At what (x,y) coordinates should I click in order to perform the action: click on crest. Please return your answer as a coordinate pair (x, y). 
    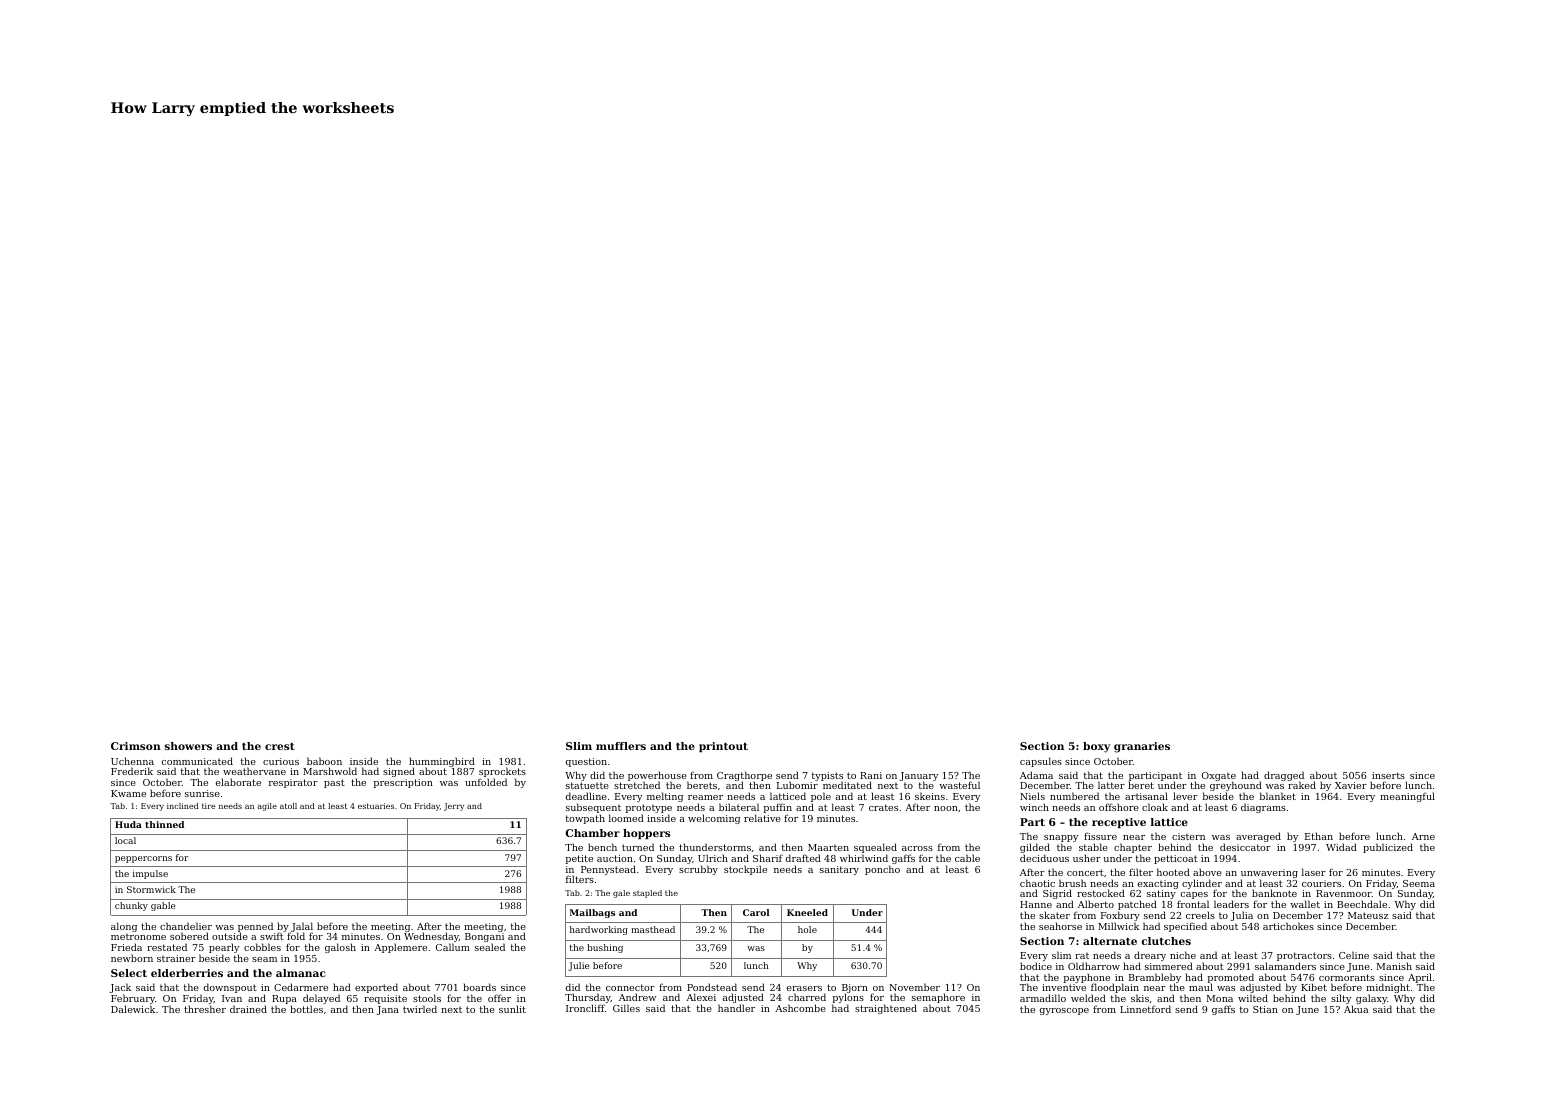
    Looking at the image, I should click on (280, 746).
